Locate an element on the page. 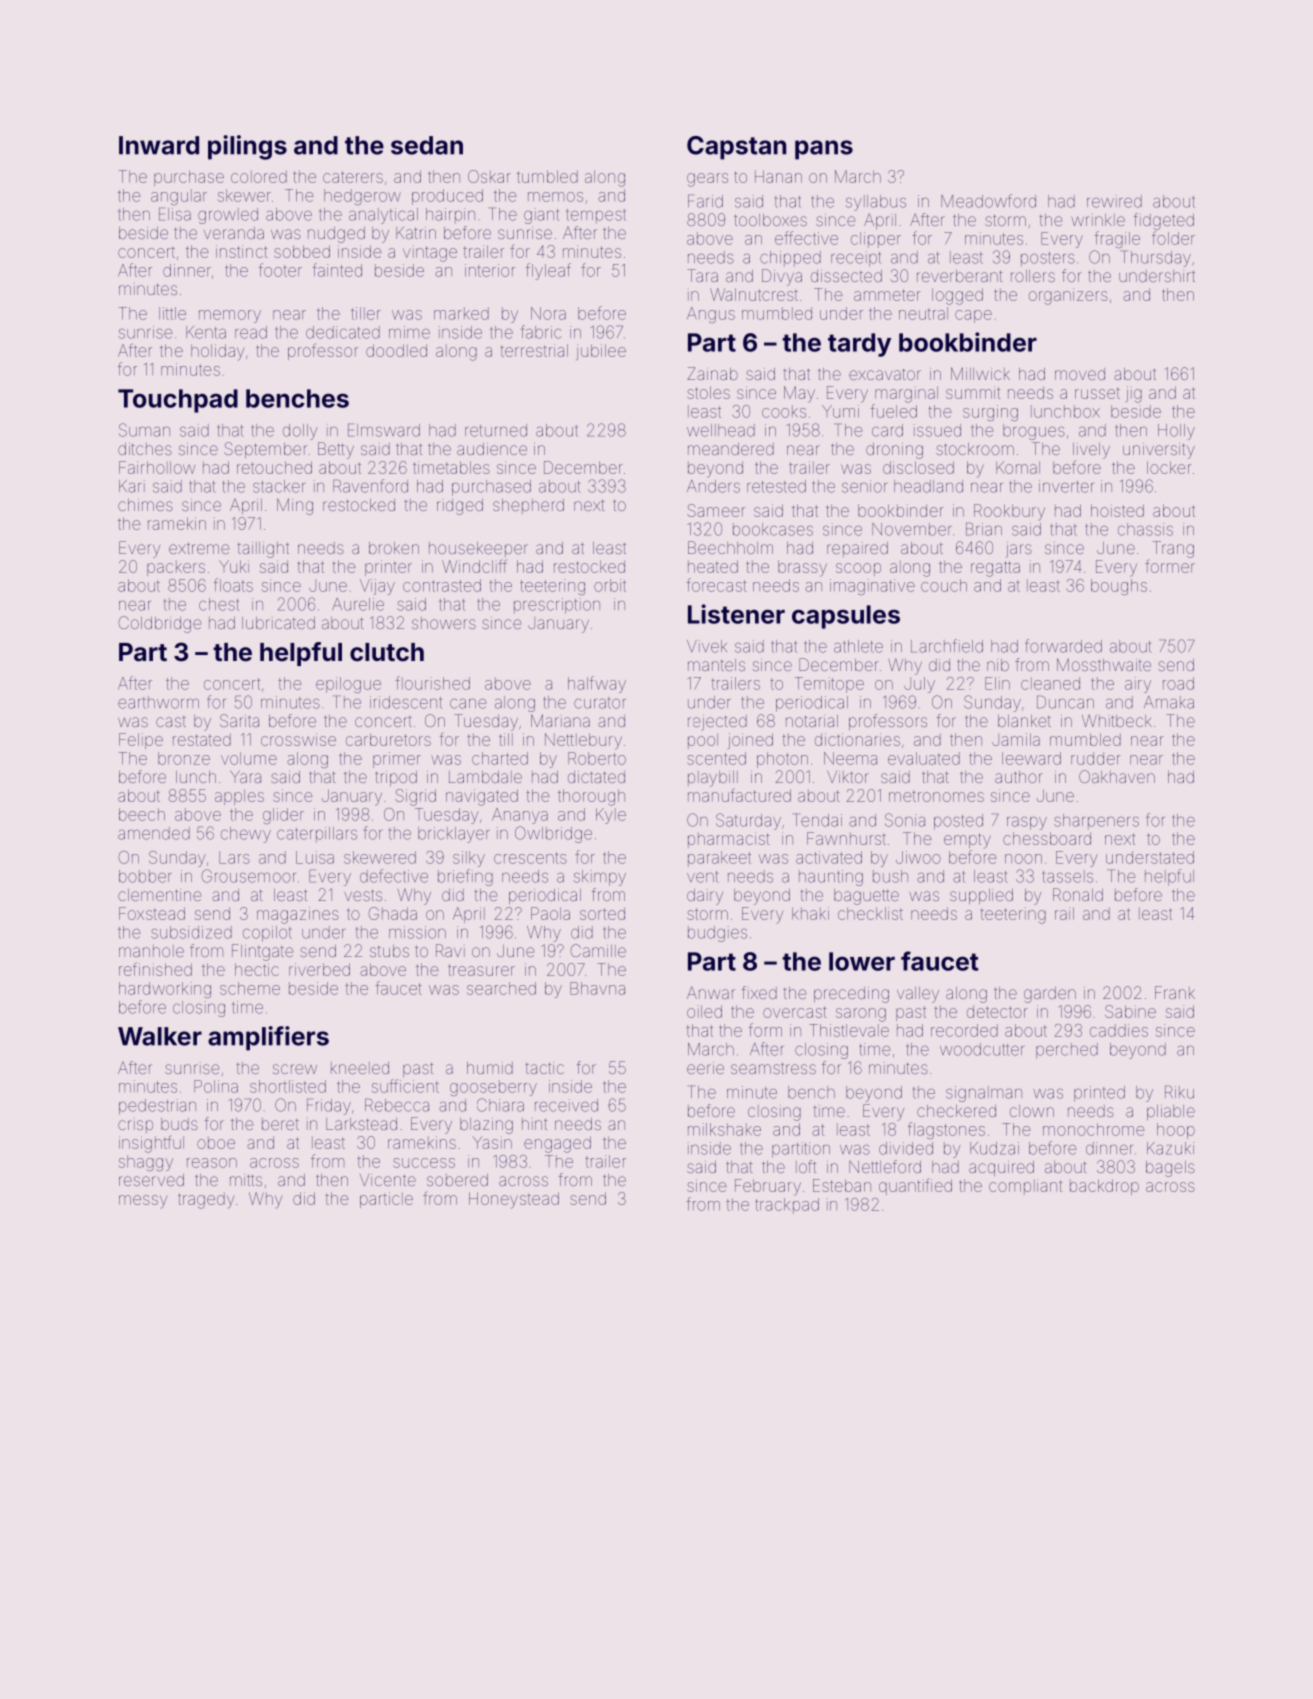  pans is located at coordinates (824, 150).
